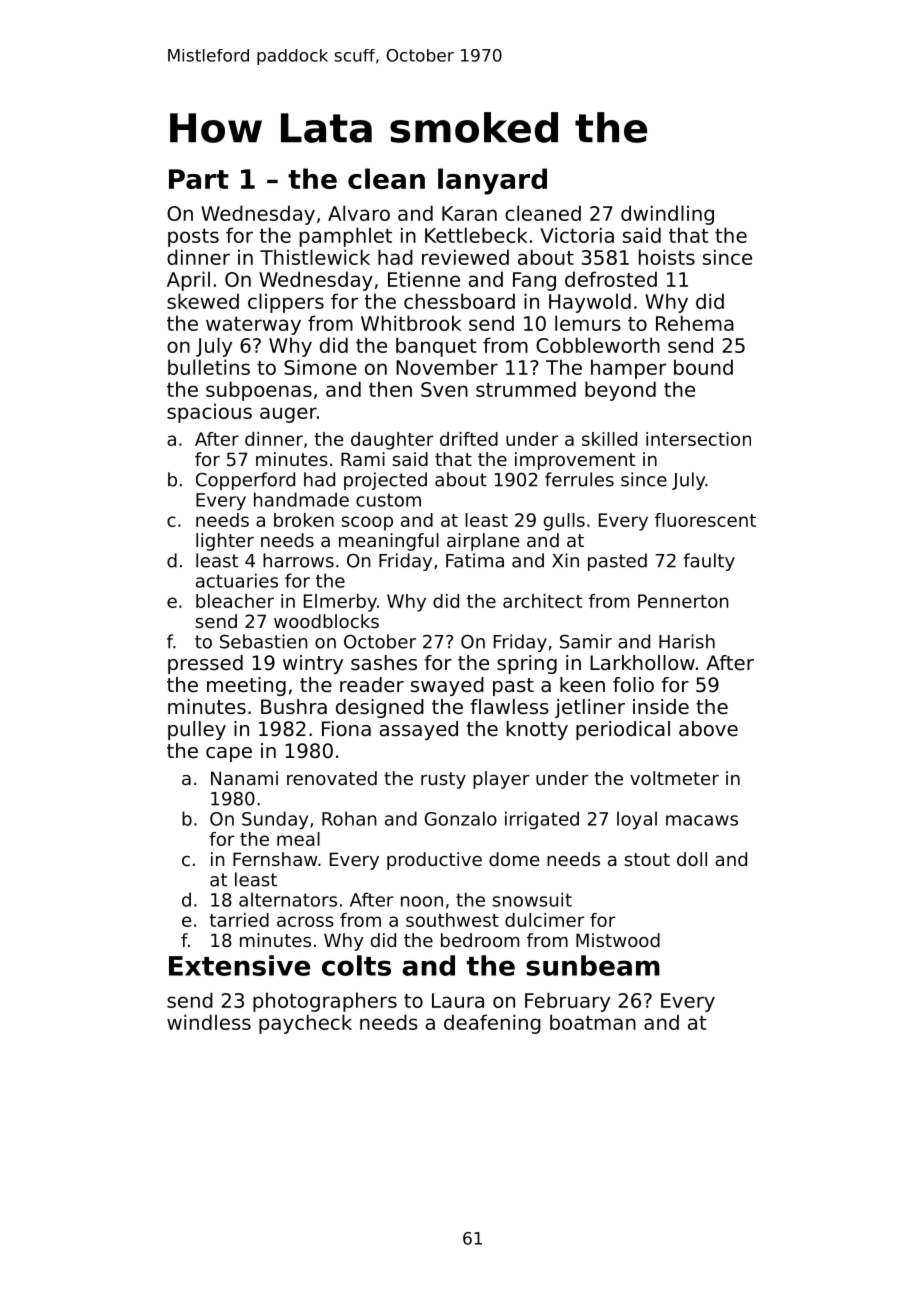 The height and width of the image is (1311, 924). I want to click on above, so click(708, 729).
